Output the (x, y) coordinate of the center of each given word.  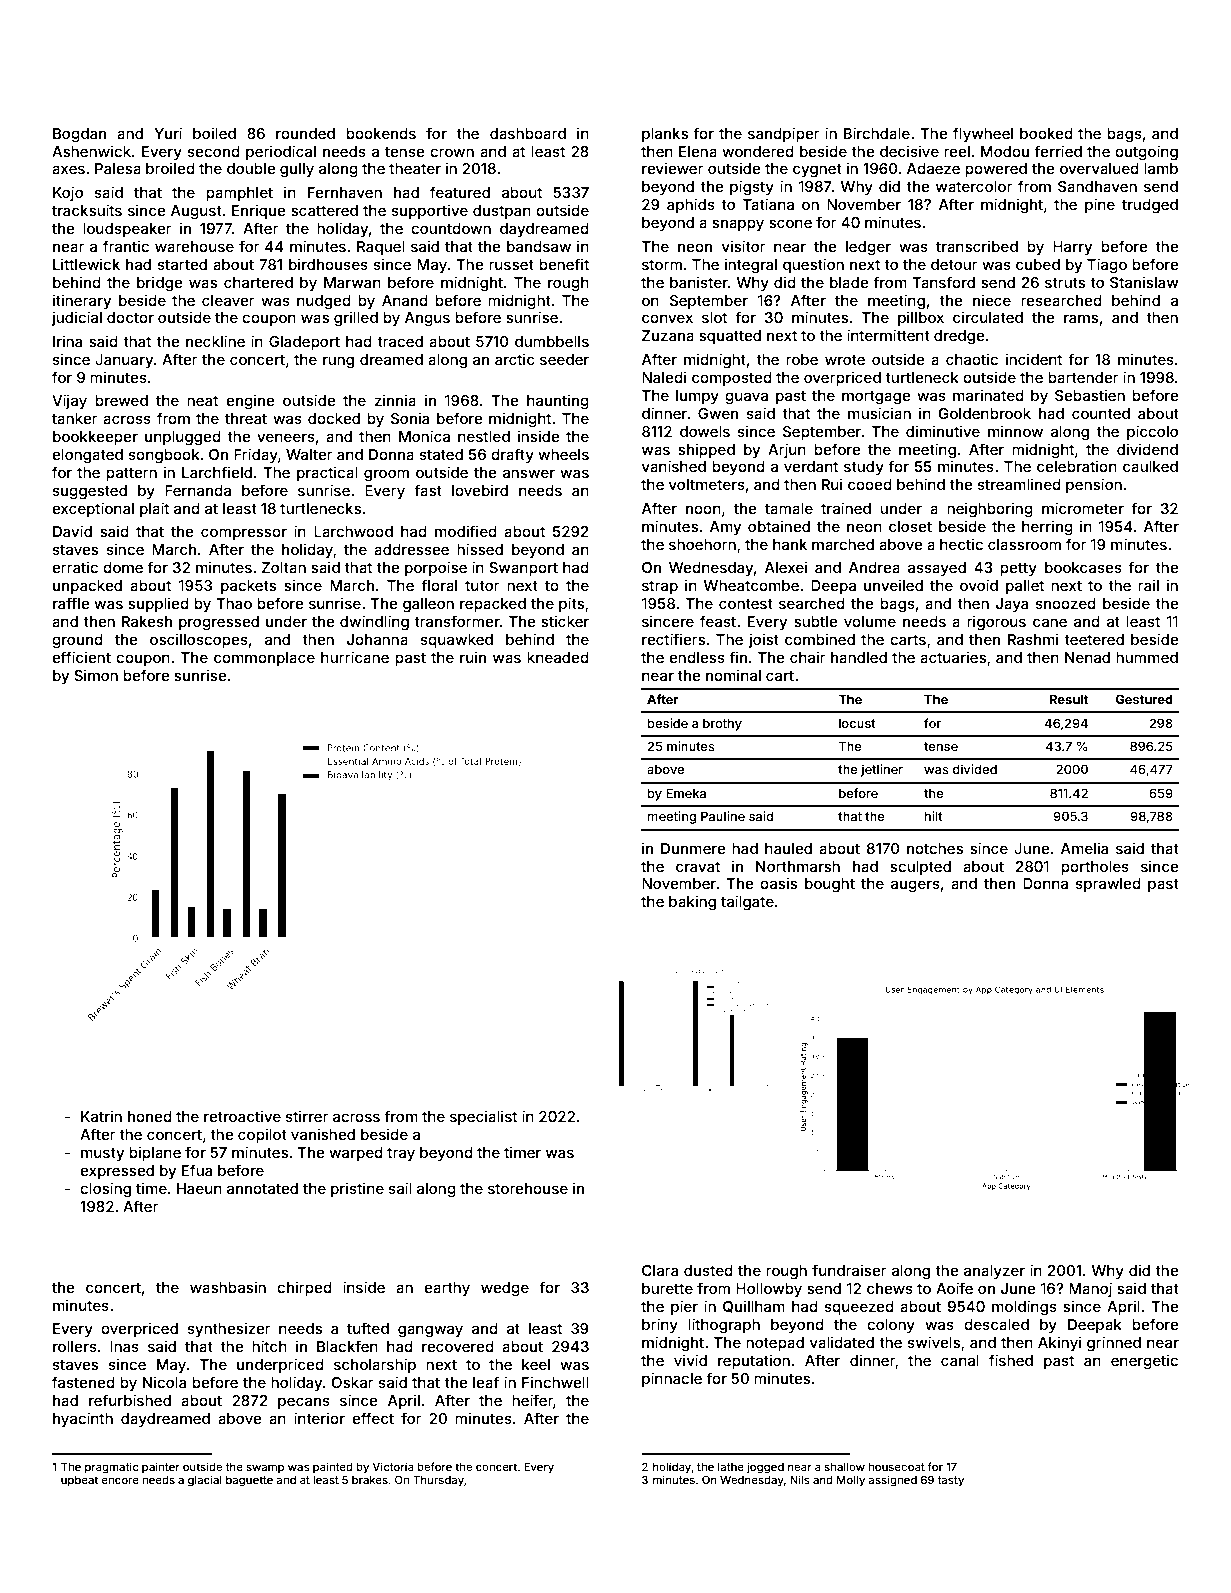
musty (102, 1154)
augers (915, 886)
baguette (249, 1481)
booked (1046, 133)
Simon (96, 675)
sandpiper (784, 134)
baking (692, 902)
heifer (532, 1400)
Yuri (168, 133)
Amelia (1084, 848)
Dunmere (693, 848)
